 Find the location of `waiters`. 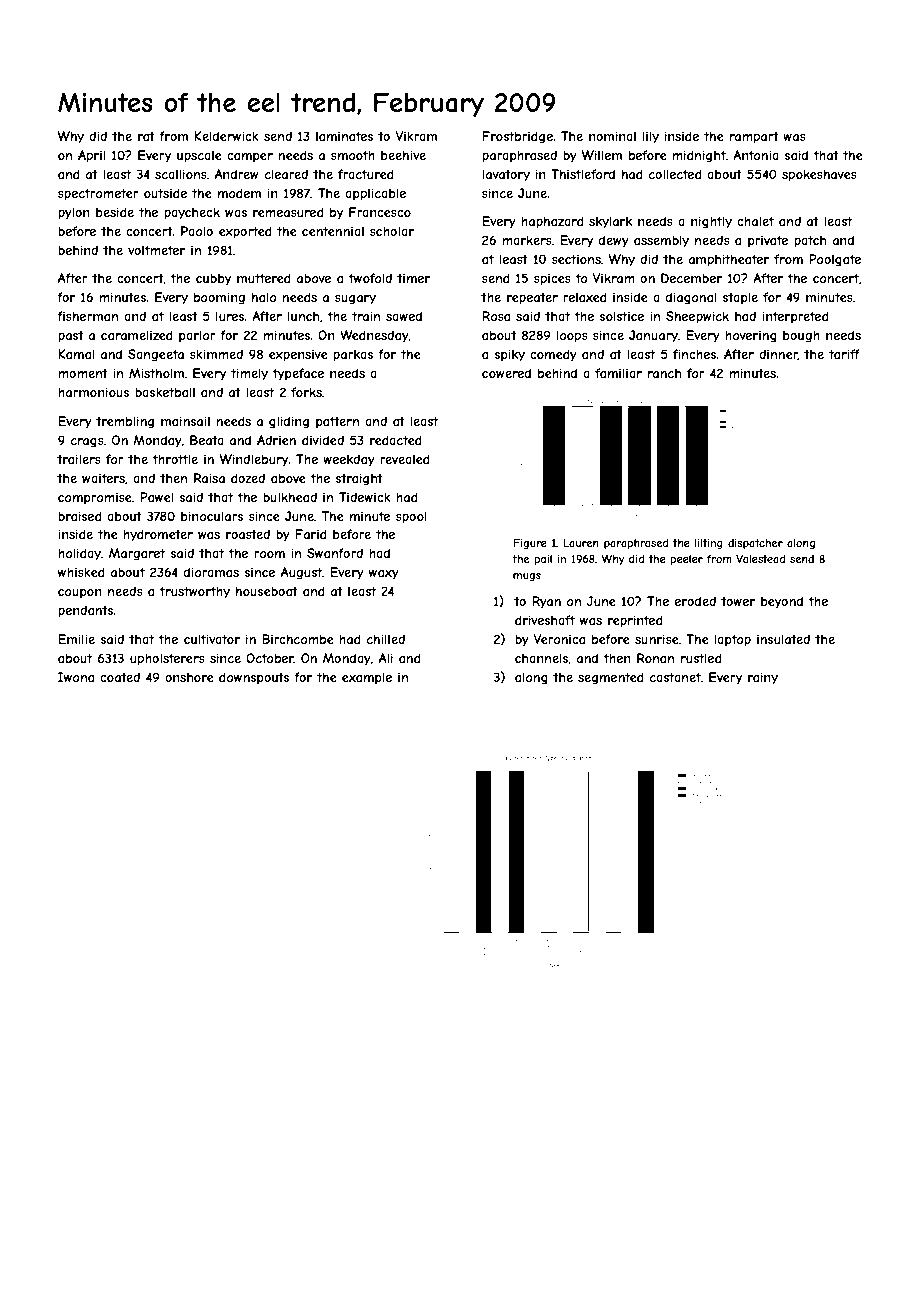

waiters is located at coordinates (103, 478).
